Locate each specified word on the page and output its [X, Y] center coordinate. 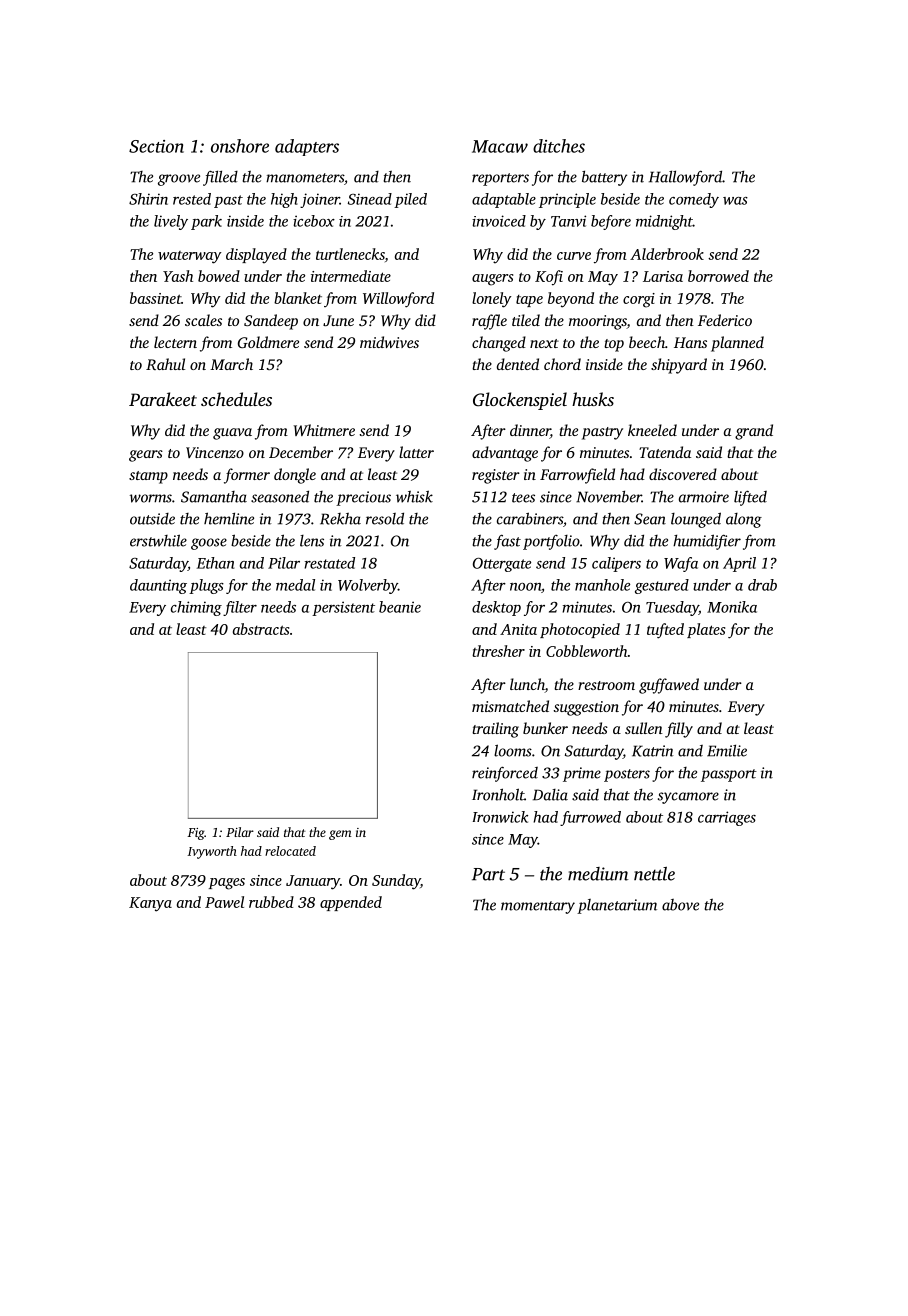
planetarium [617, 906]
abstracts [261, 629]
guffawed [669, 686]
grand [754, 432]
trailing [495, 730]
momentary [538, 907]
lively [171, 222]
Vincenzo [215, 452]
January [313, 882]
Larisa [663, 276]
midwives [389, 342]
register [496, 476]
